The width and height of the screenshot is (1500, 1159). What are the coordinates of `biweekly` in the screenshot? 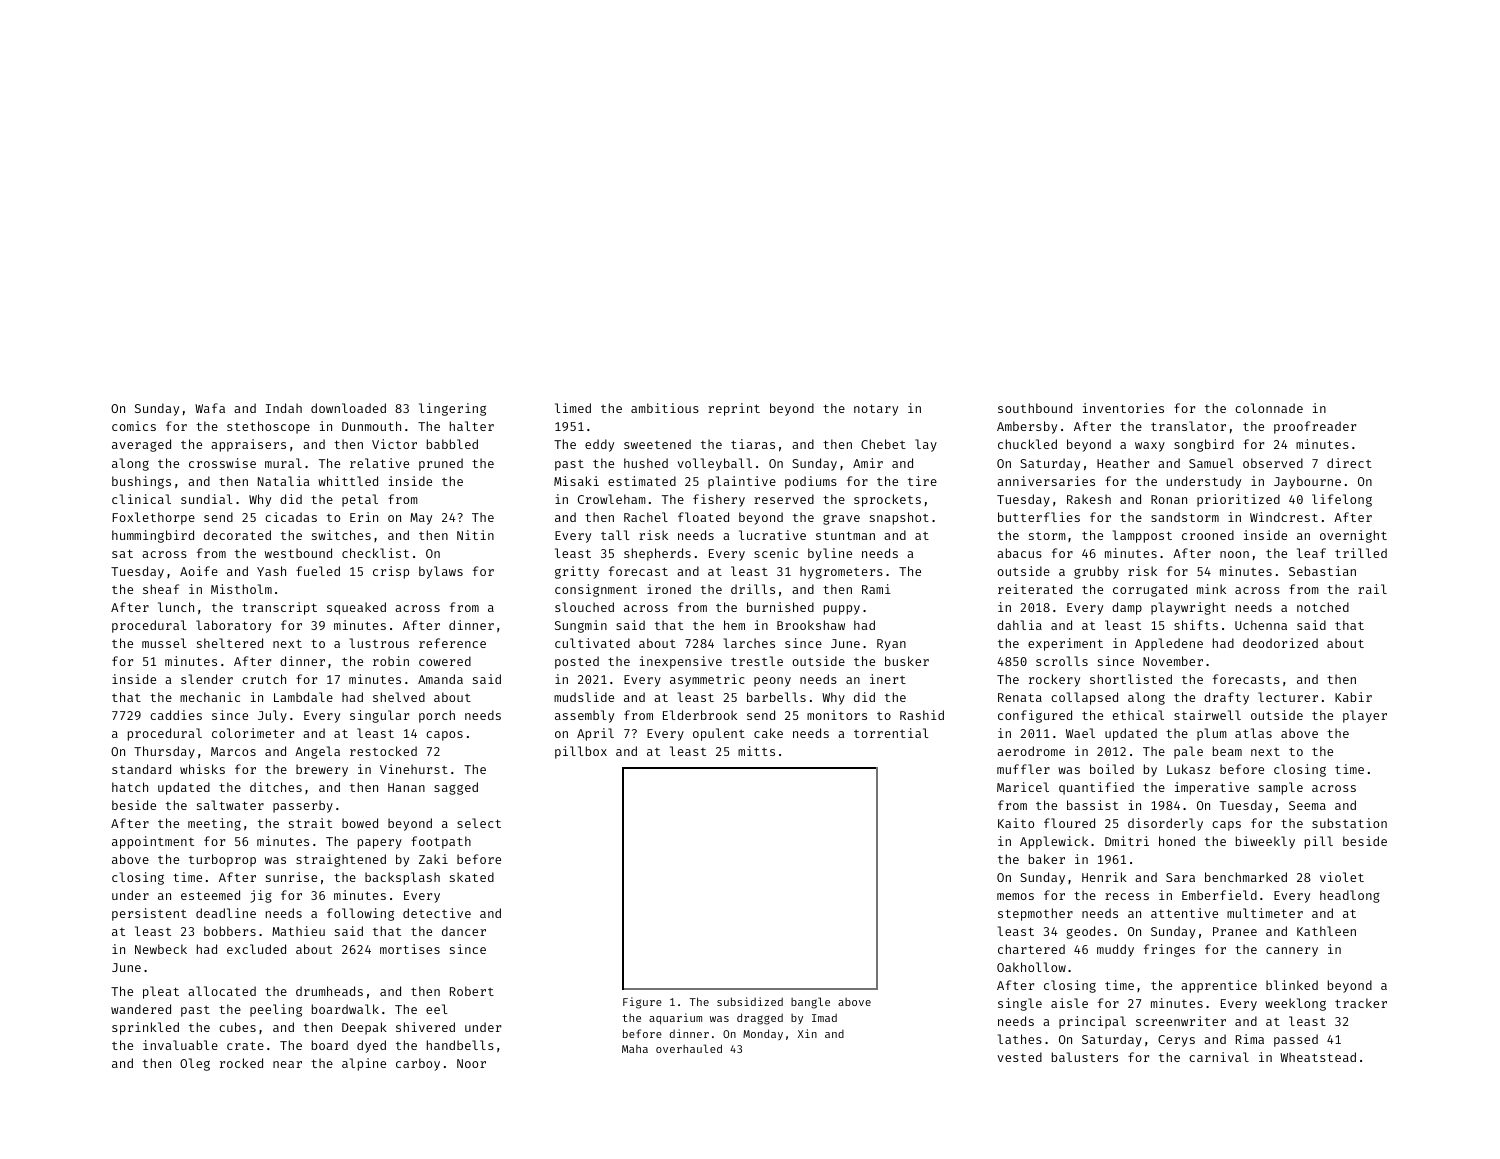 It's located at (1265, 842).
